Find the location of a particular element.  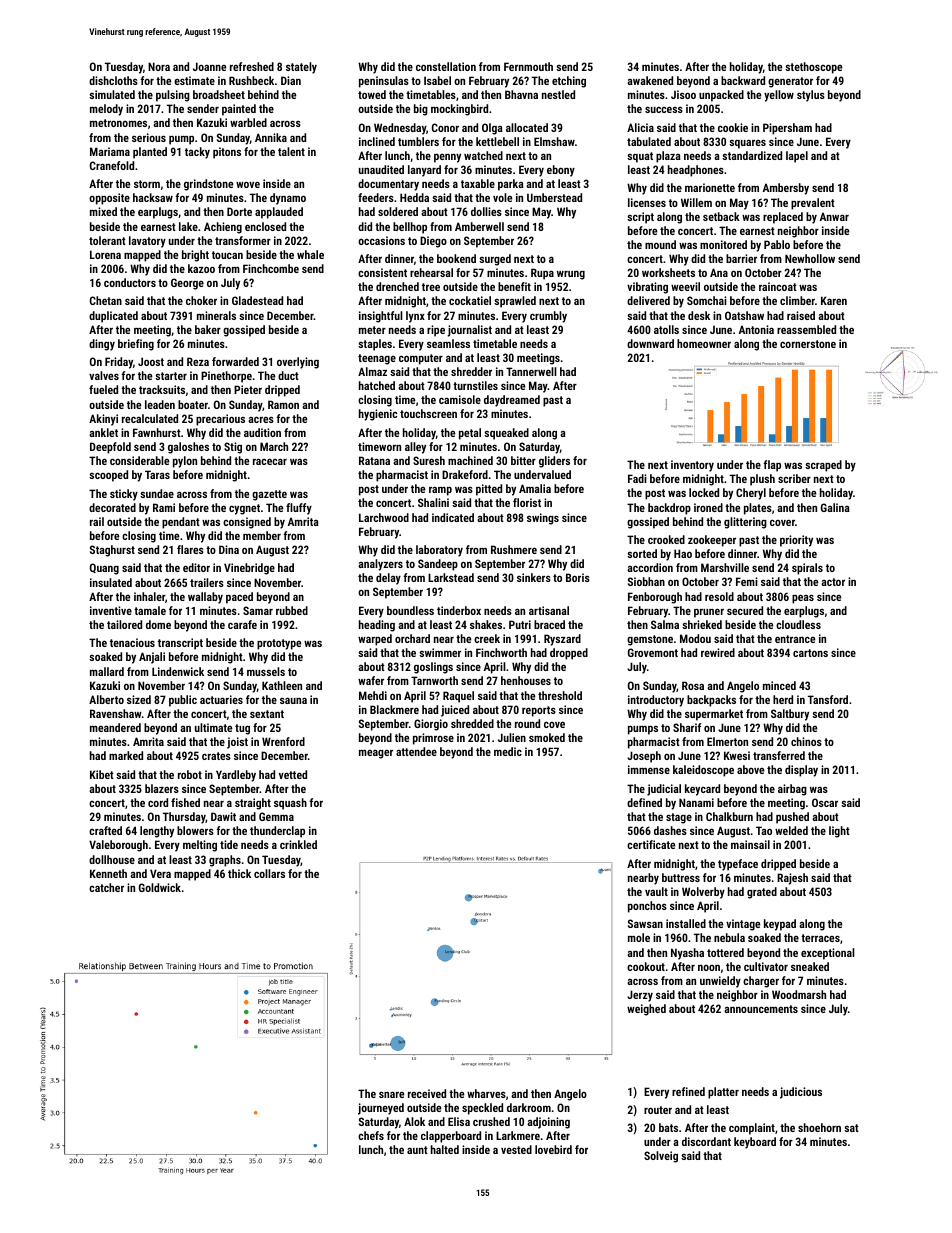

dollhouse is located at coordinates (112, 859).
